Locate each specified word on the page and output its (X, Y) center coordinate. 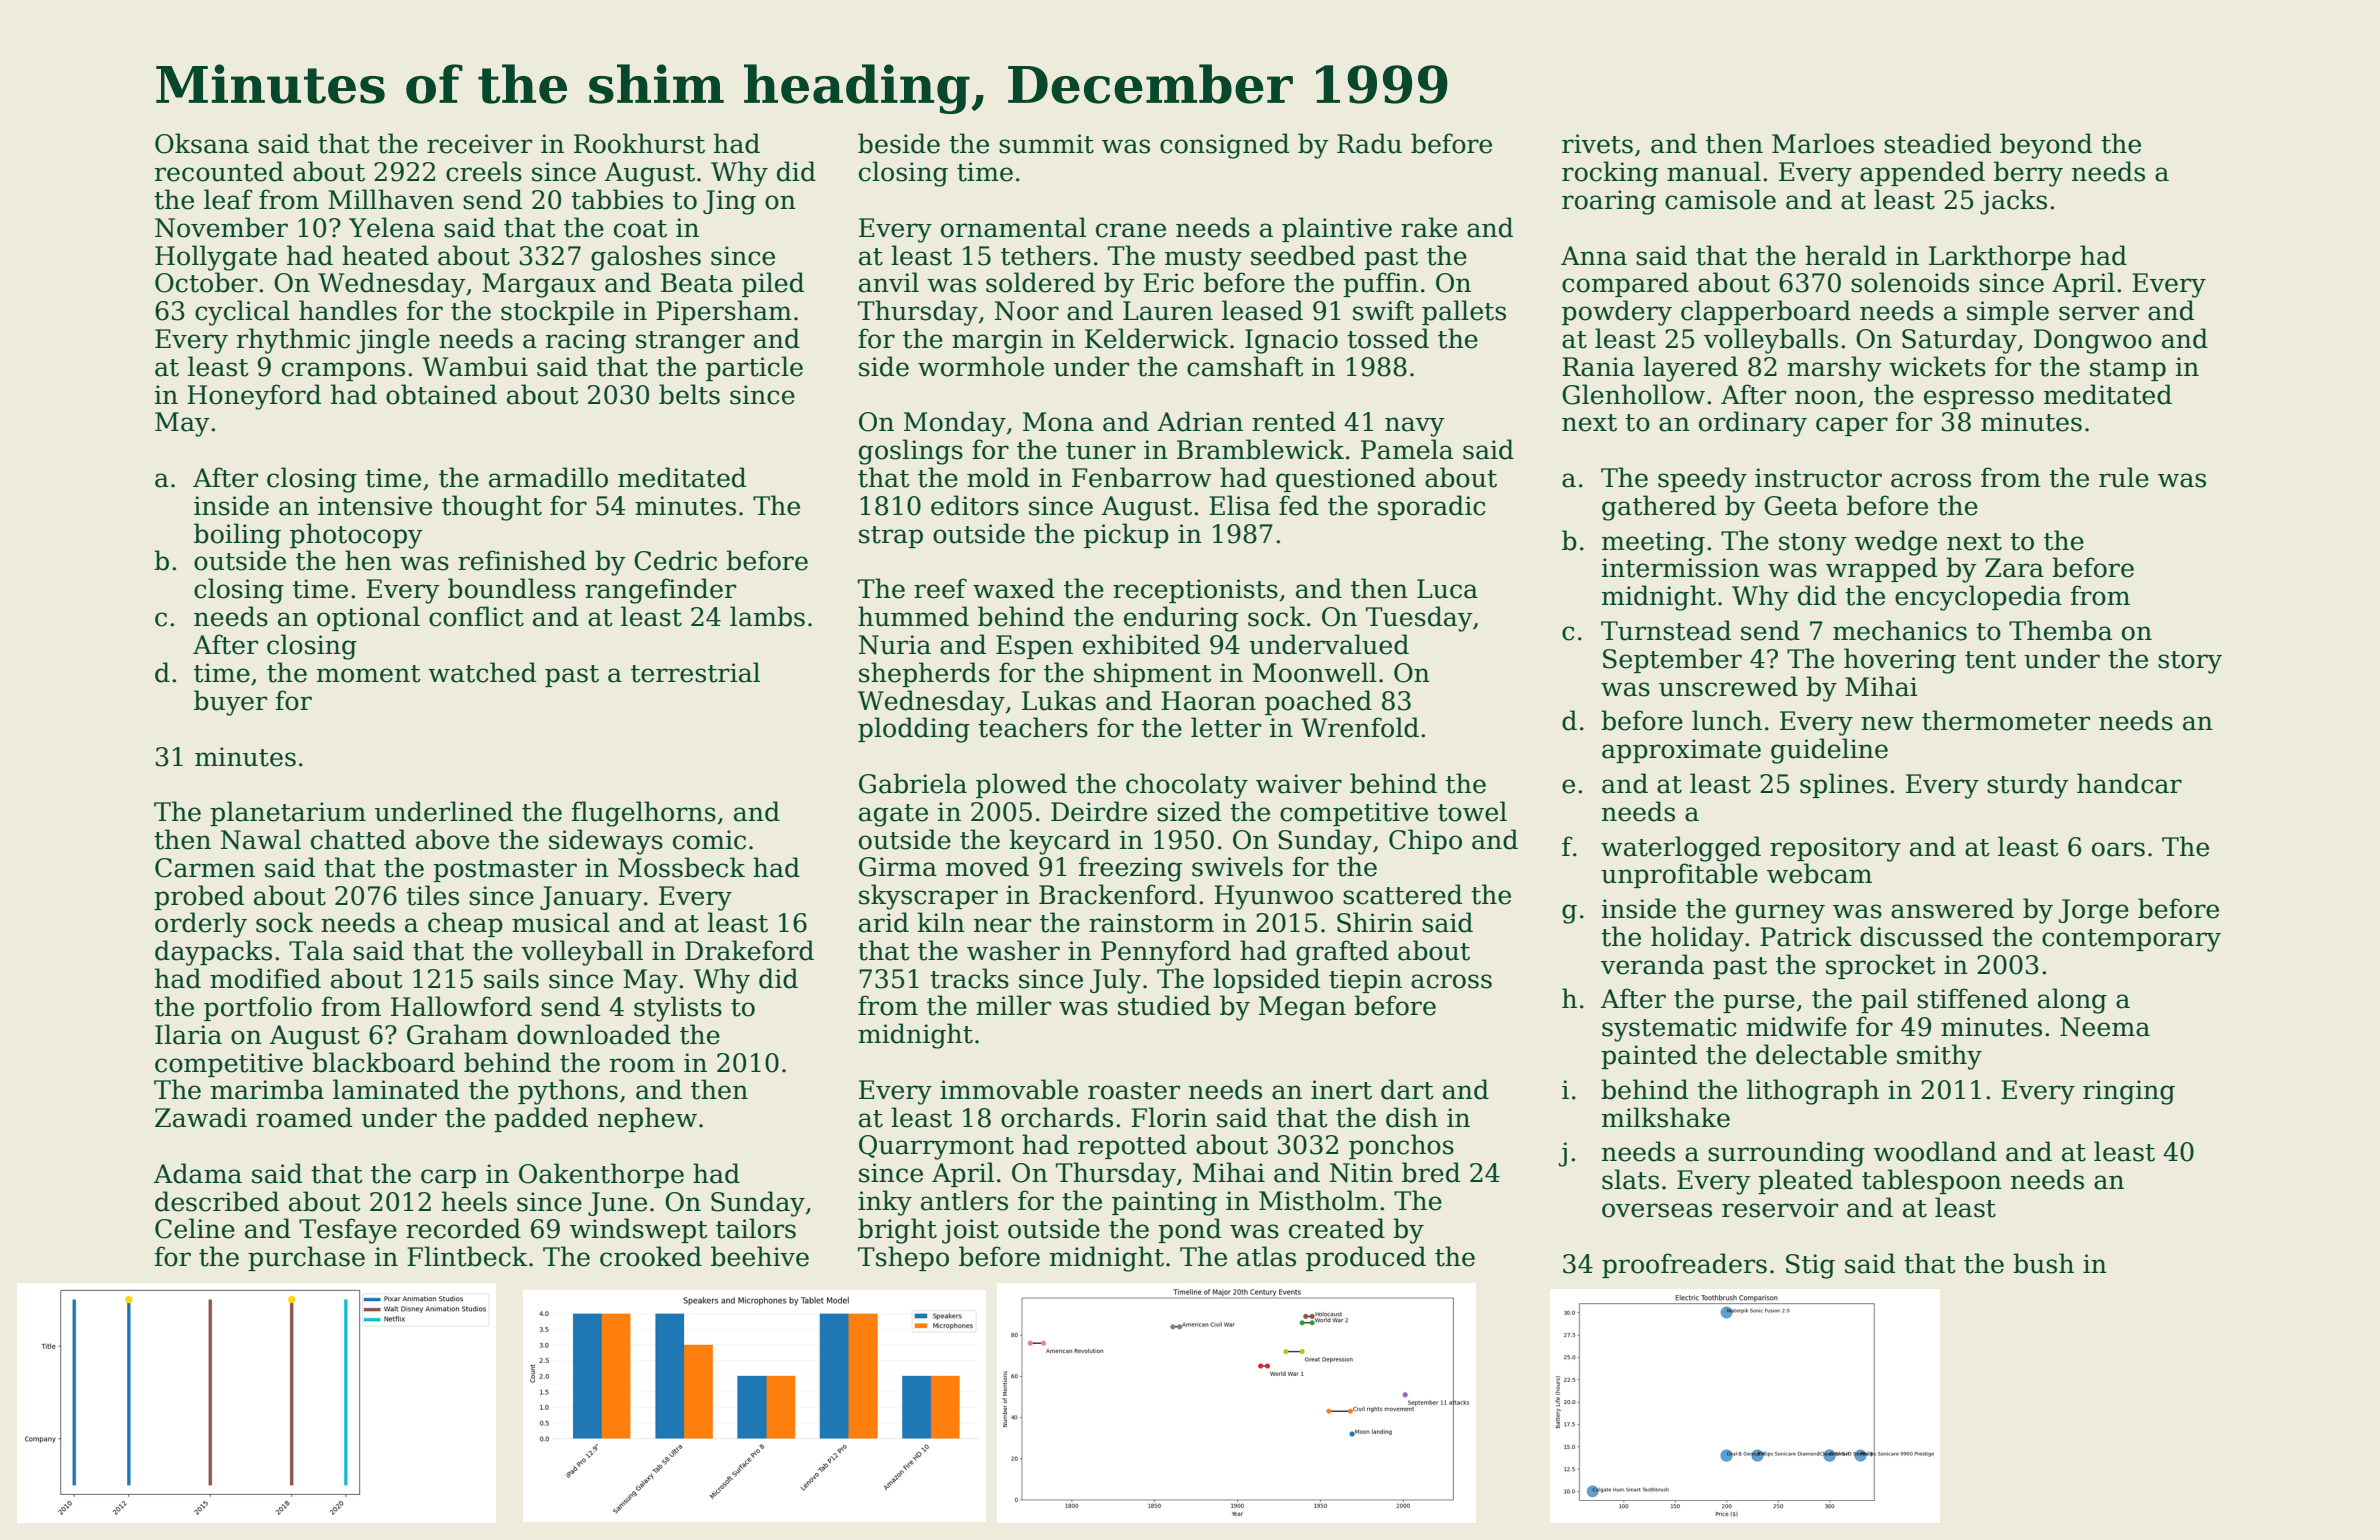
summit (1046, 144)
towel (1472, 811)
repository (1835, 849)
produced (1366, 1258)
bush (2043, 1263)
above (452, 839)
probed (199, 897)
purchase (306, 1258)
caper (1852, 426)
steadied (1937, 143)
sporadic (1432, 507)
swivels (1237, 866)
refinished (522, 560)
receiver (479, 144)
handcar (2129, 783)
